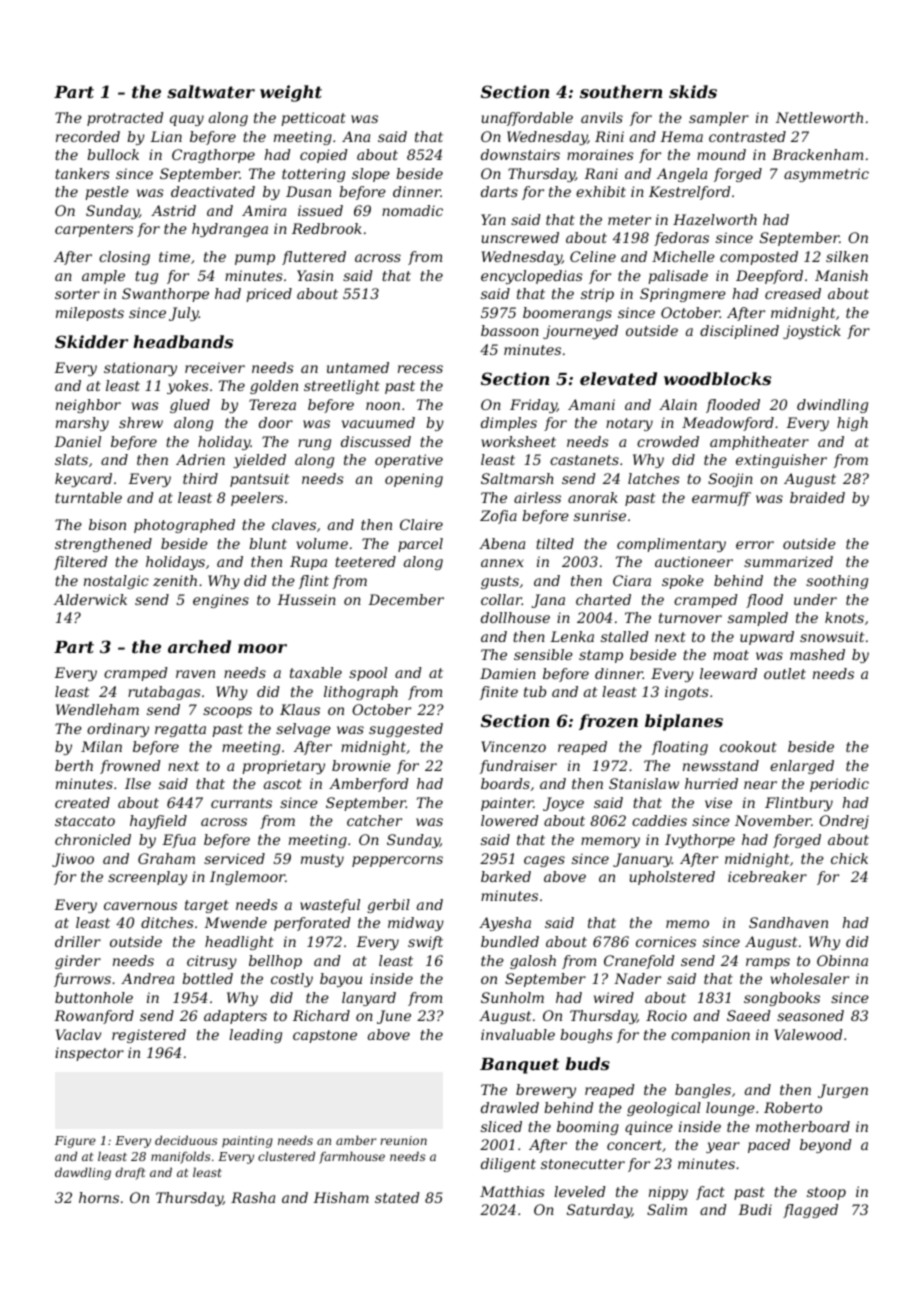 Image resolution: width=924 pixels, height=1308 pixels. What do you see at coordinates (207, 906) in the document?
I see `target` at bounding box center [207, 906].
